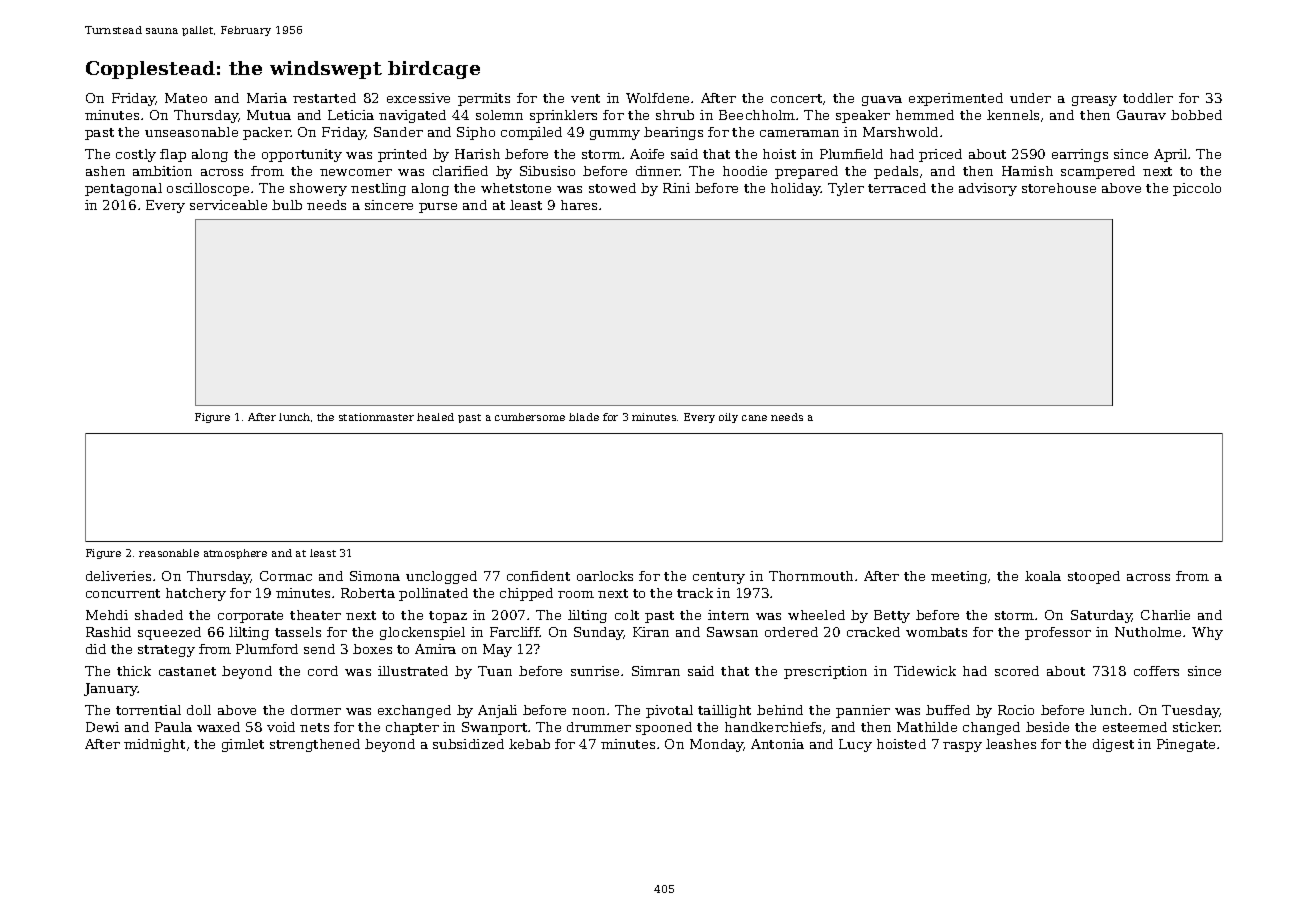 The height and width of the screenshot is (924, 1308). I want to click on serviceable, so click(228, 205).
